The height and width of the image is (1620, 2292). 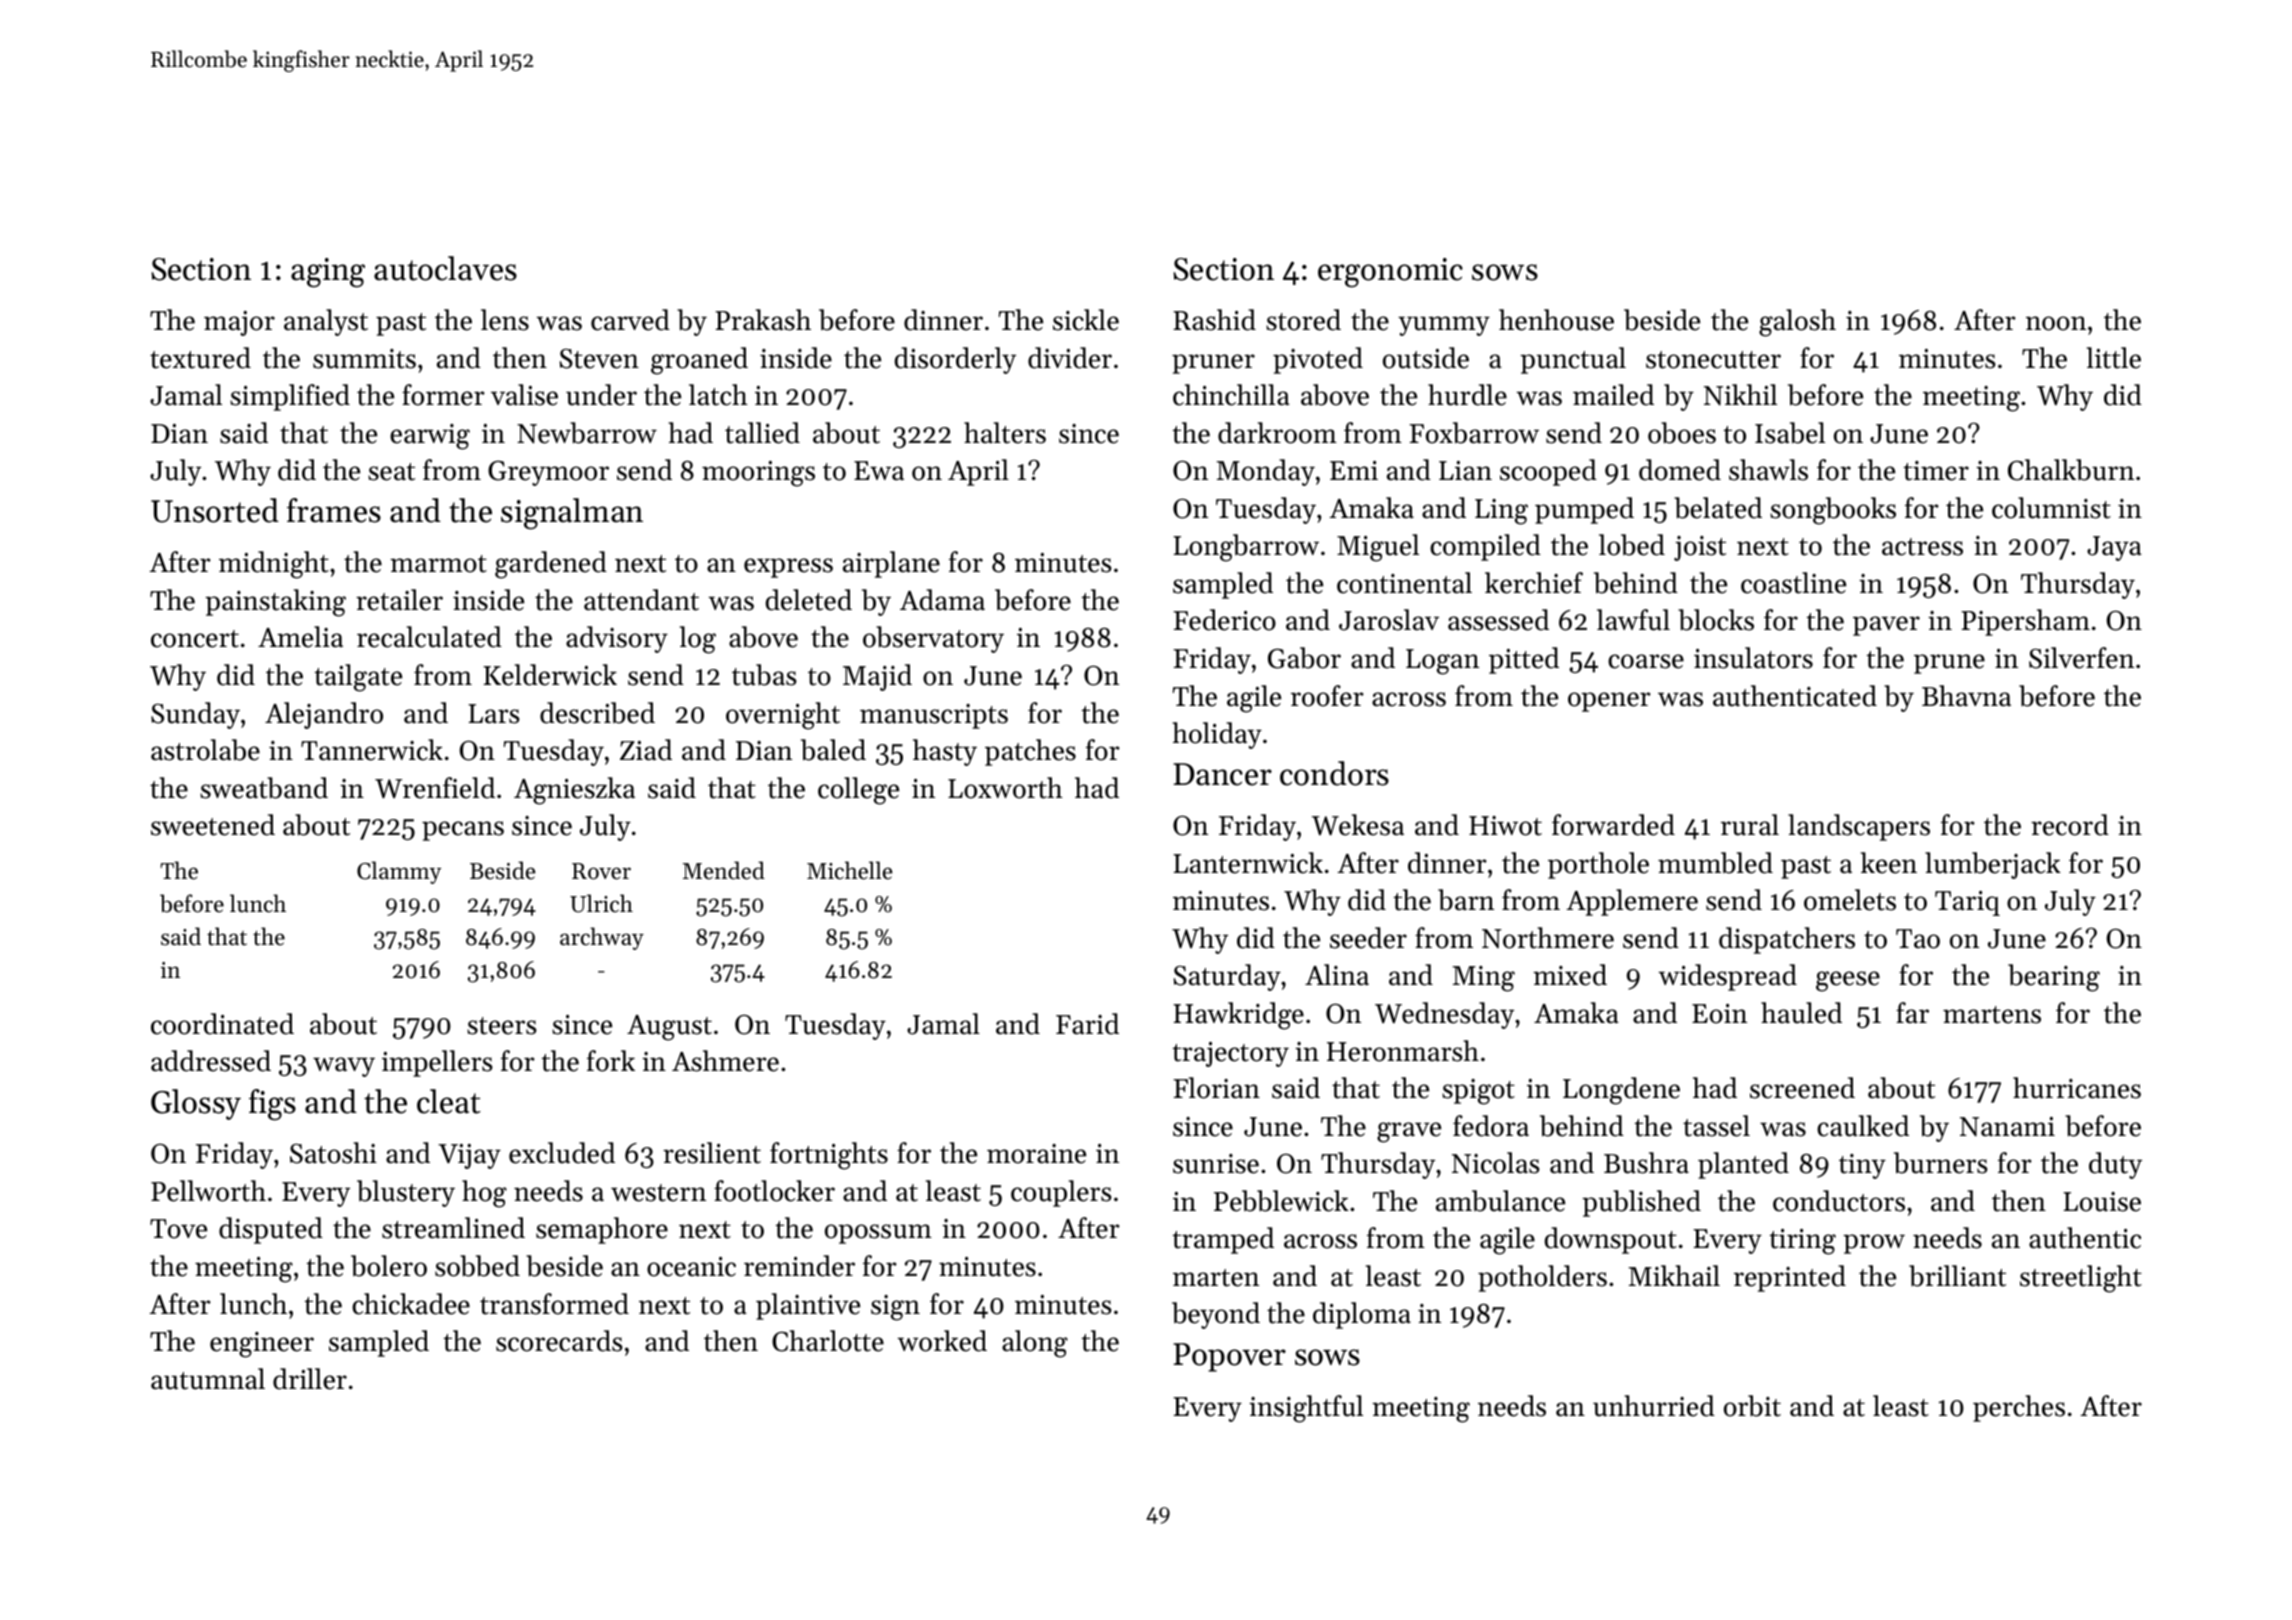 I want to click on Bhavna, so click(x=1966, y=696).
